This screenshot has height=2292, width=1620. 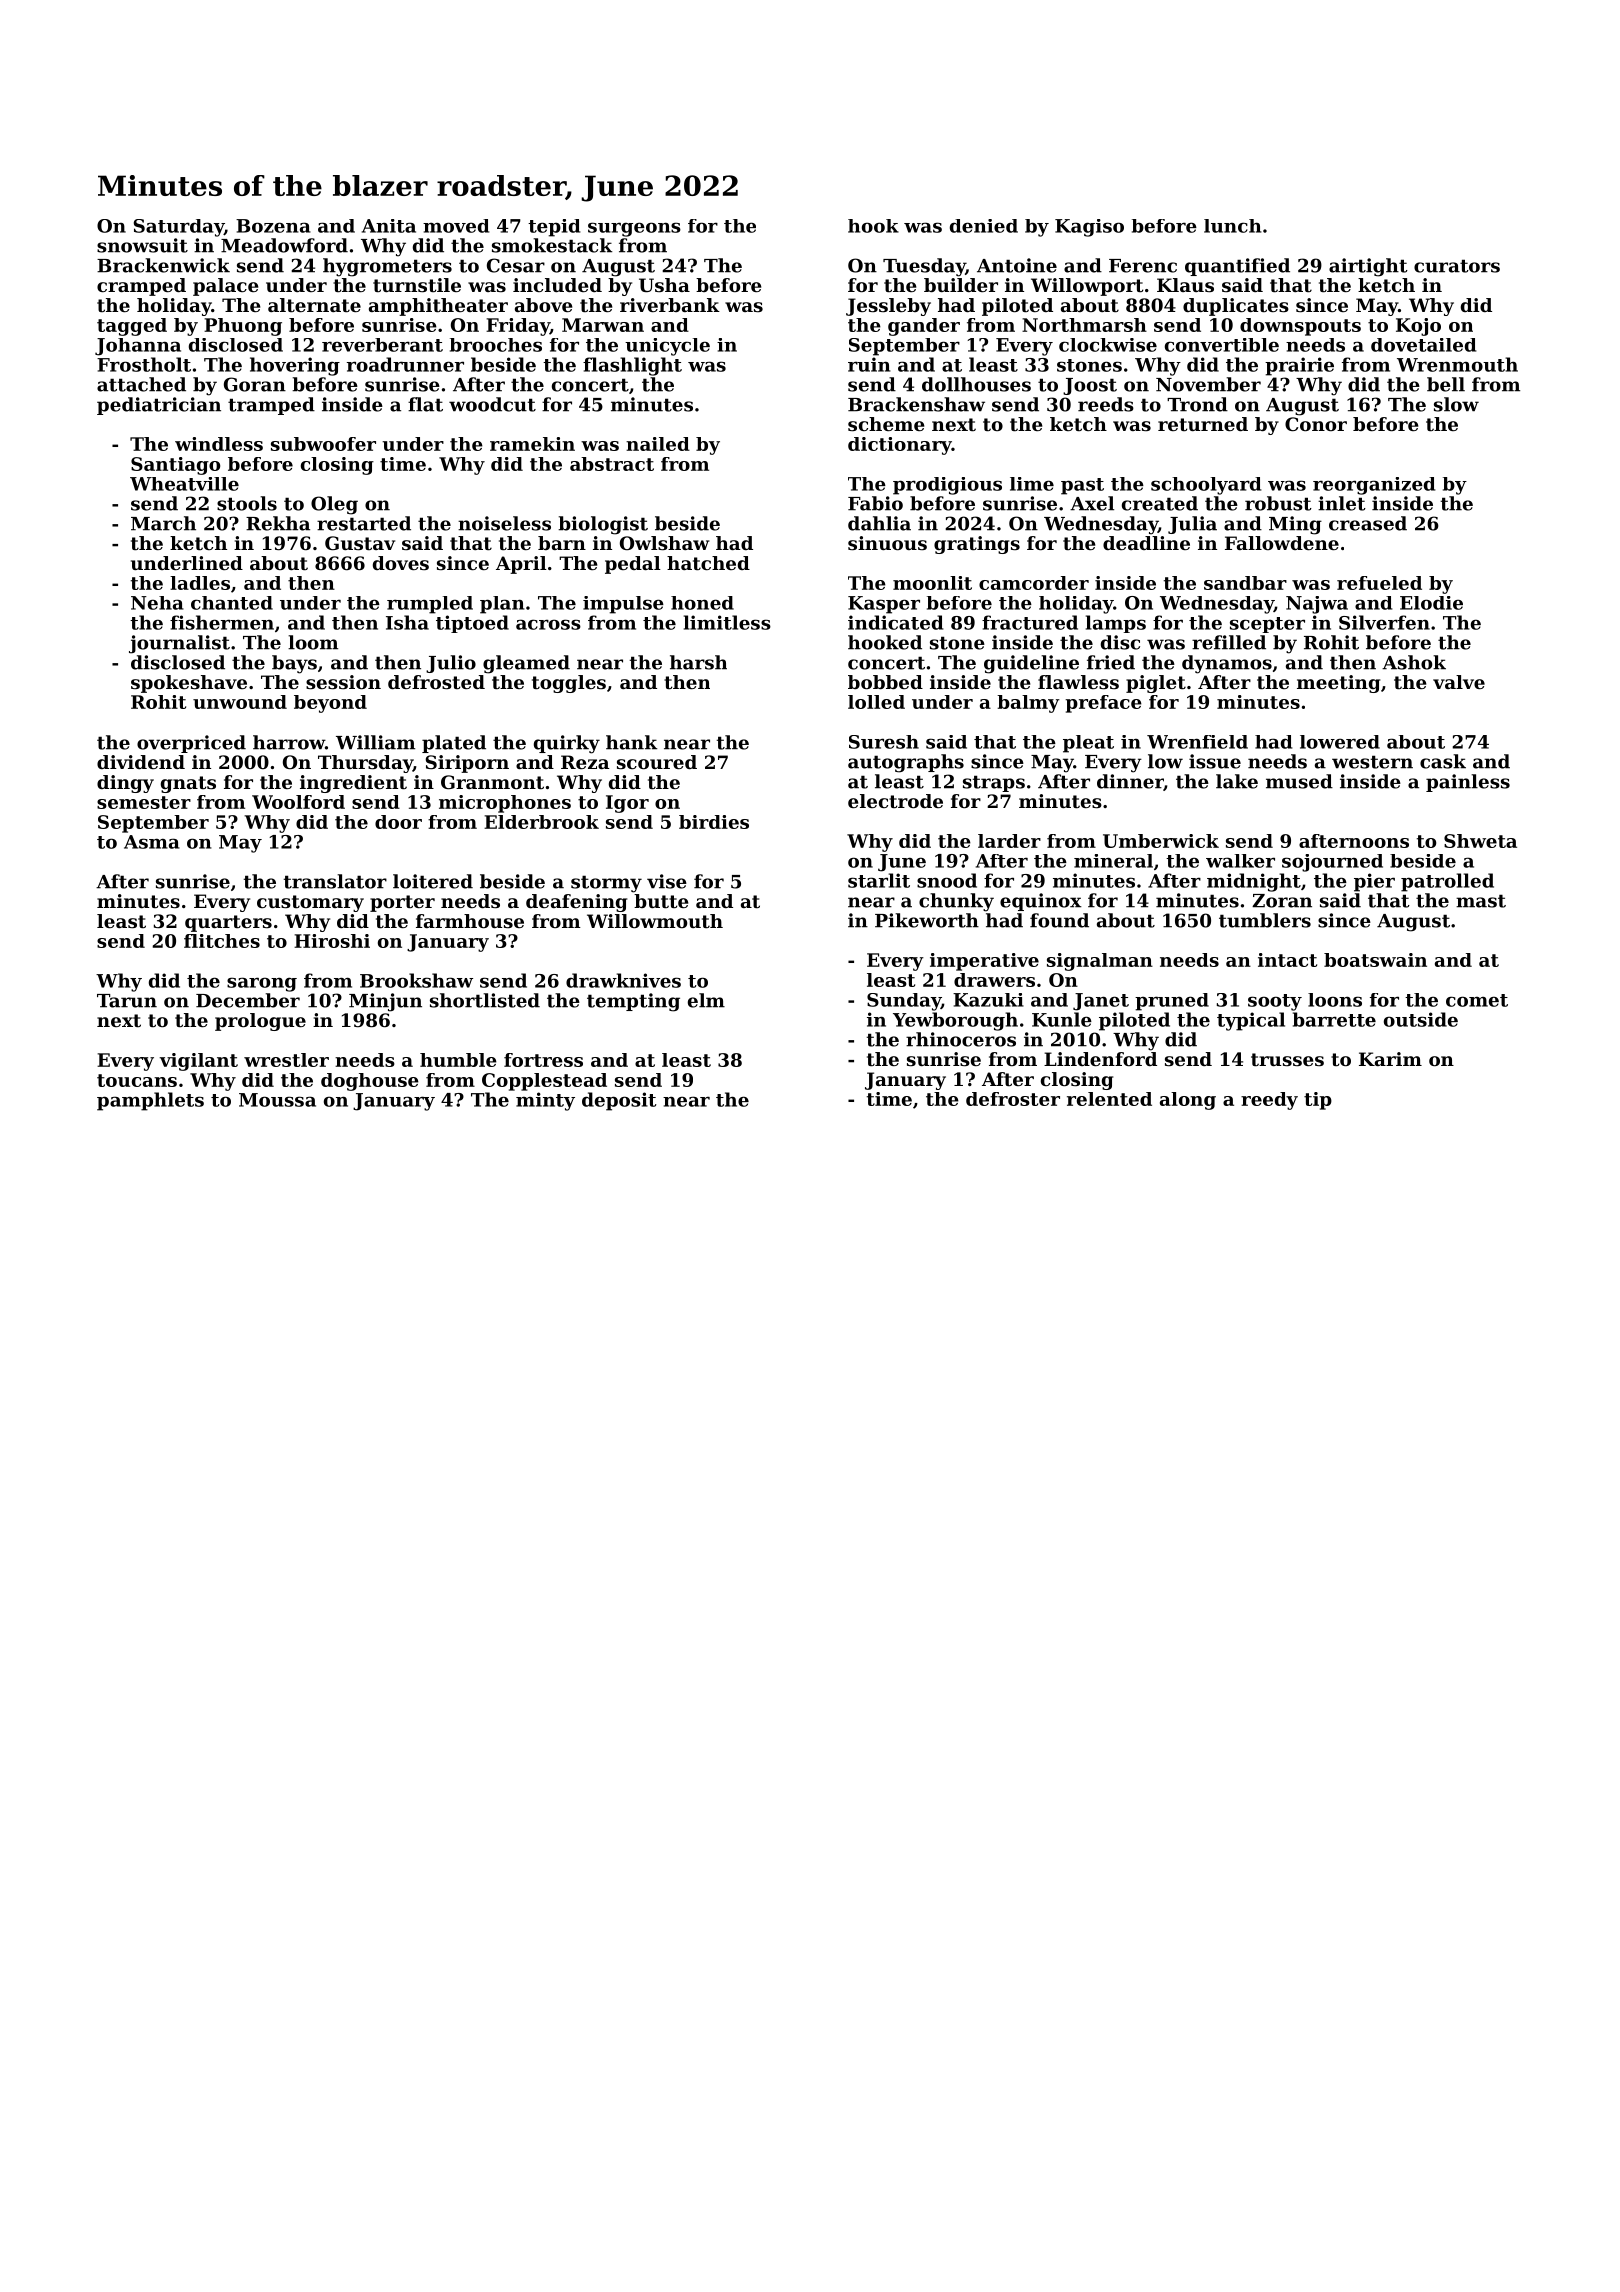 What do you see at coordinates (141, 384) in the screenshot?
I see `attached` at bounding box center [141, 384].
